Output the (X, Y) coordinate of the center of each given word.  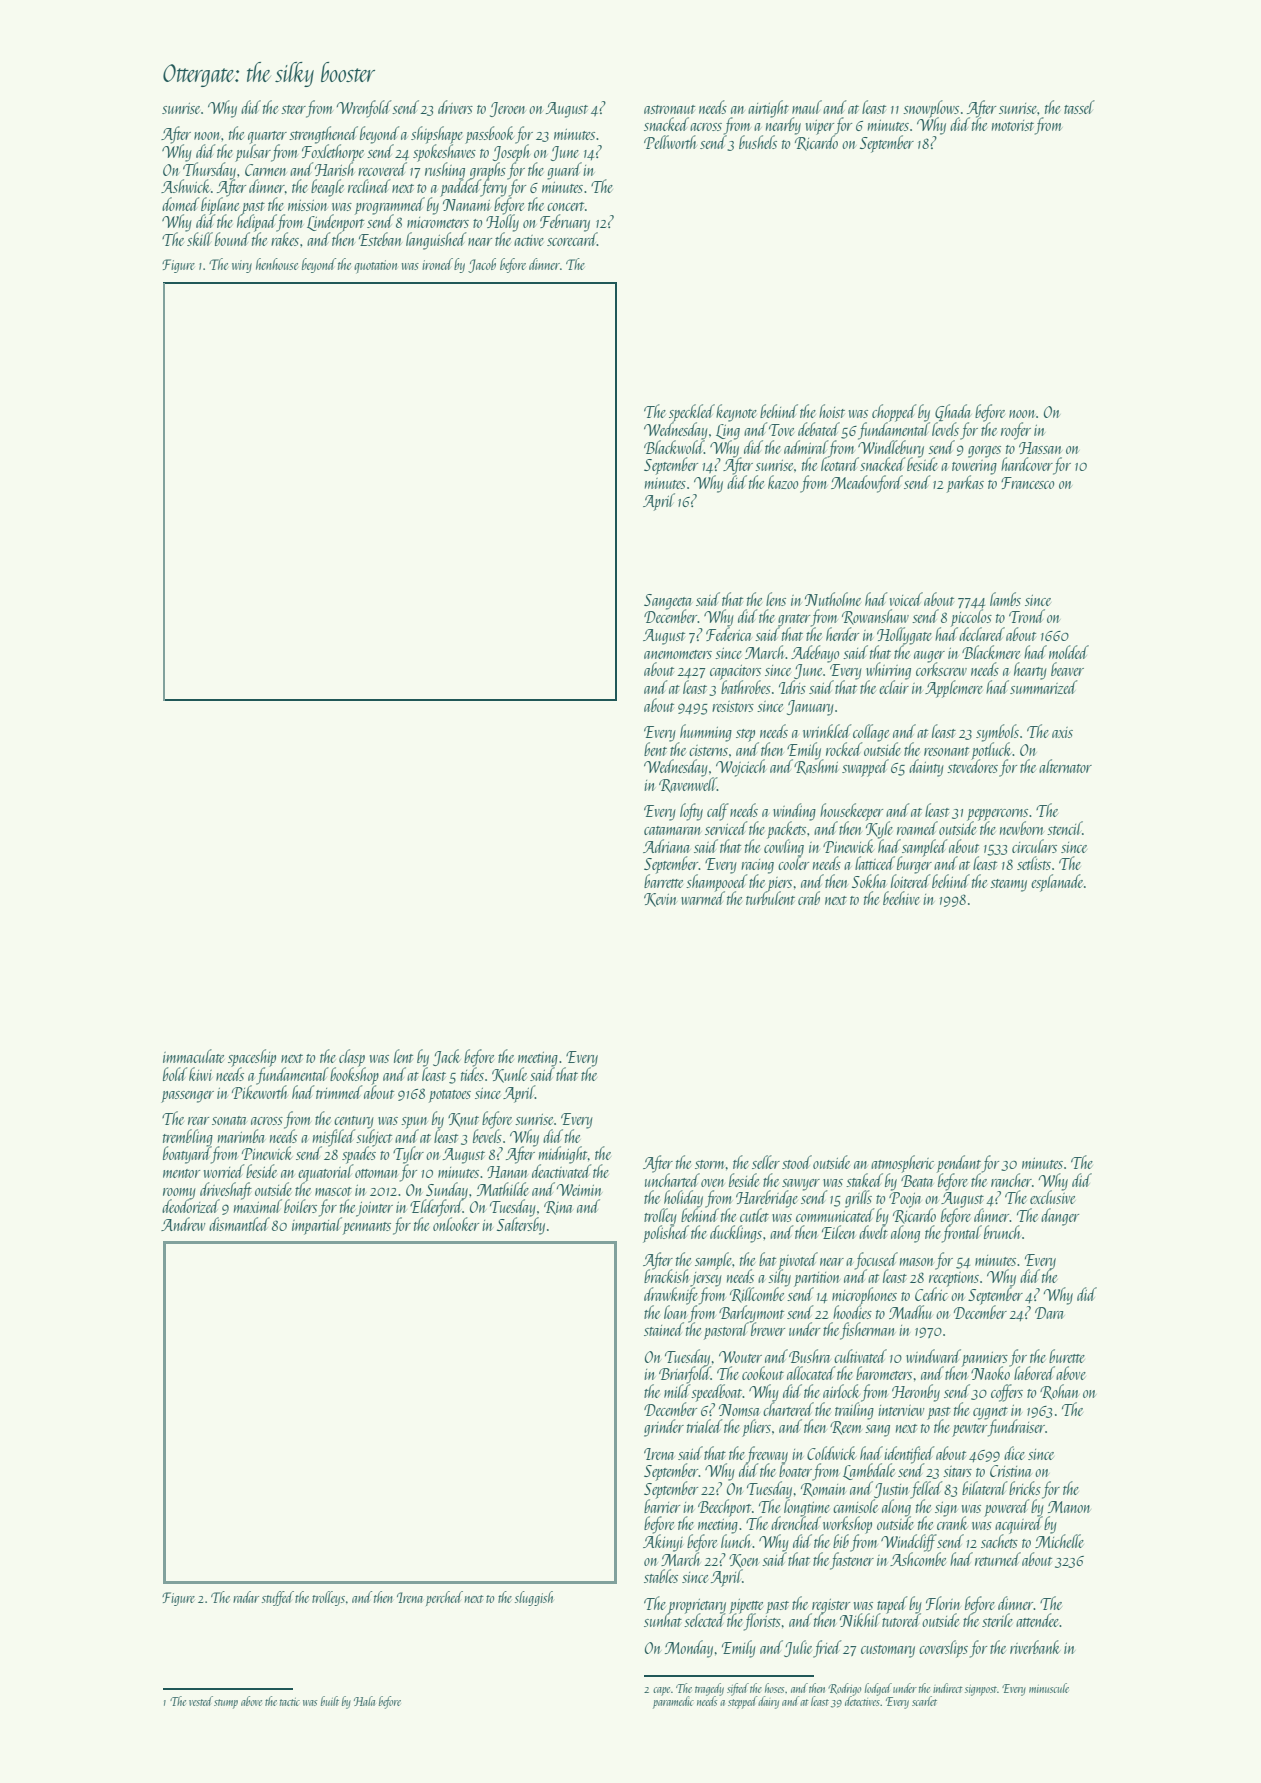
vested (201, 1701)
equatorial (326, 1173)
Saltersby (521, 1226)
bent (655, 749)
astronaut (669, 109)
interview (901, 1410)
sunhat (663, 1620)
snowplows (931, 109)
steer (293, 109)
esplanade (1057, 883)
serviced (726, 828)
